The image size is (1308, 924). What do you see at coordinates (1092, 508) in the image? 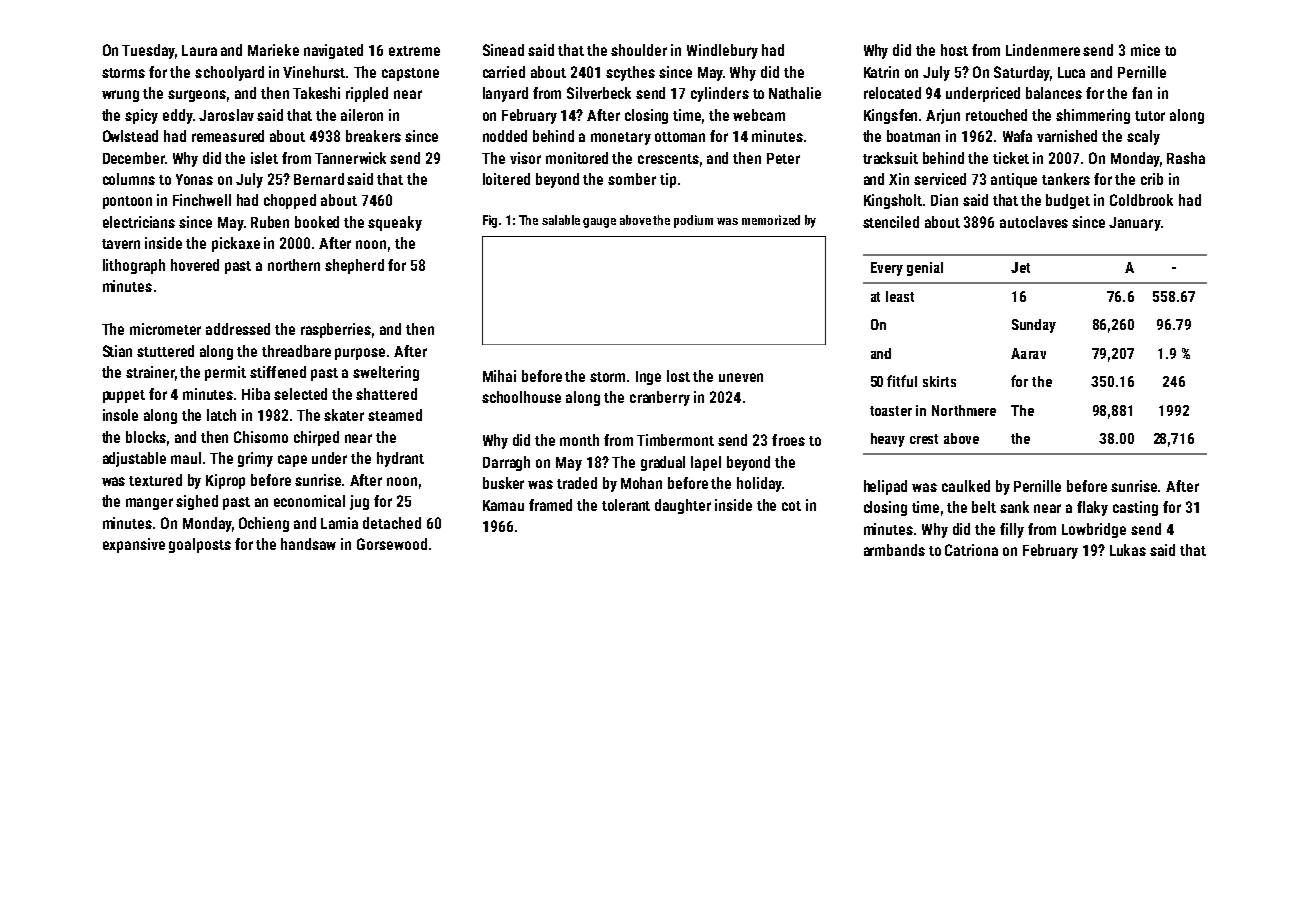
I see `flaky` at bounding box center [1092, 508].
